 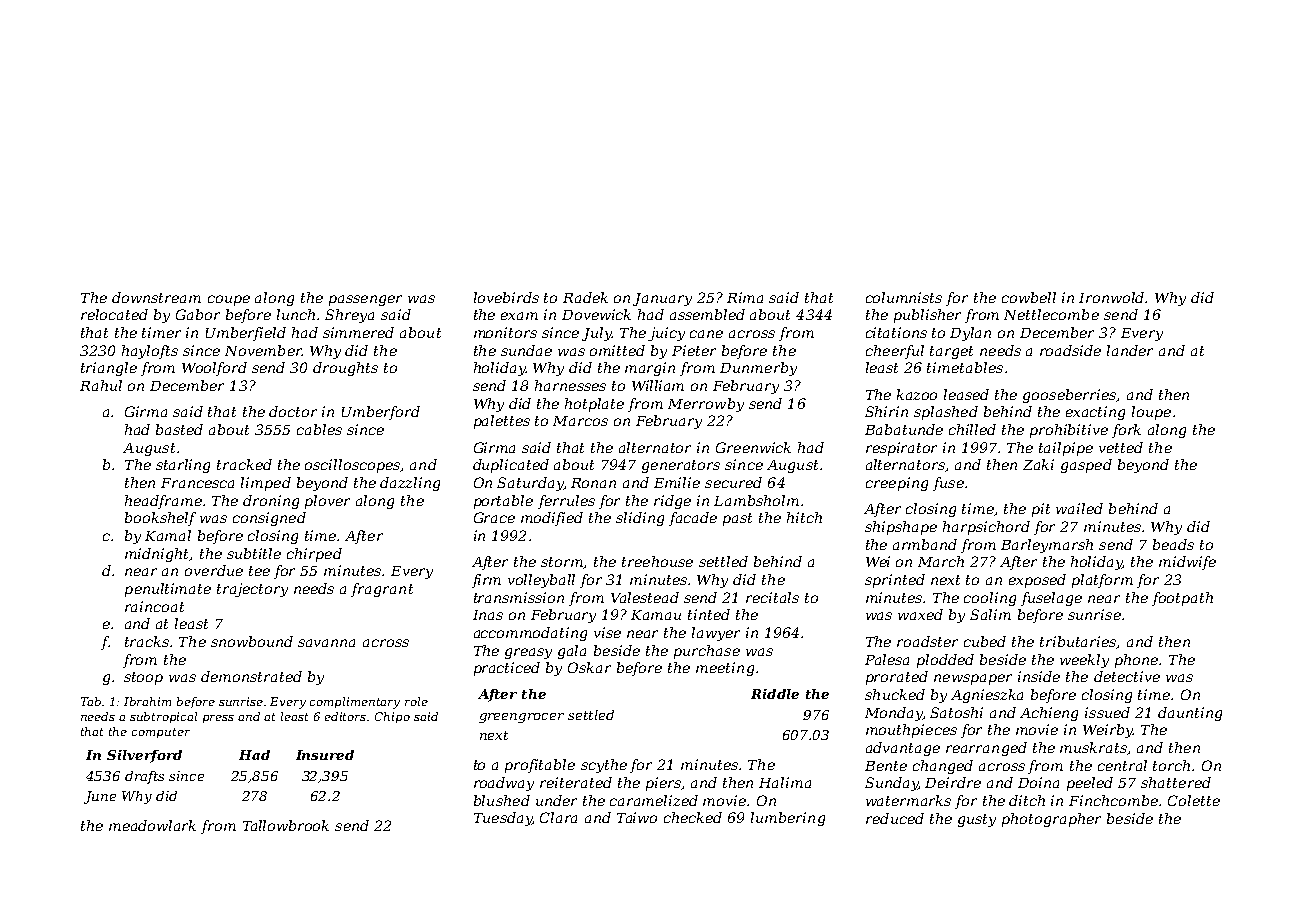 I want to click on detective, so click(x=1127, y=676).
